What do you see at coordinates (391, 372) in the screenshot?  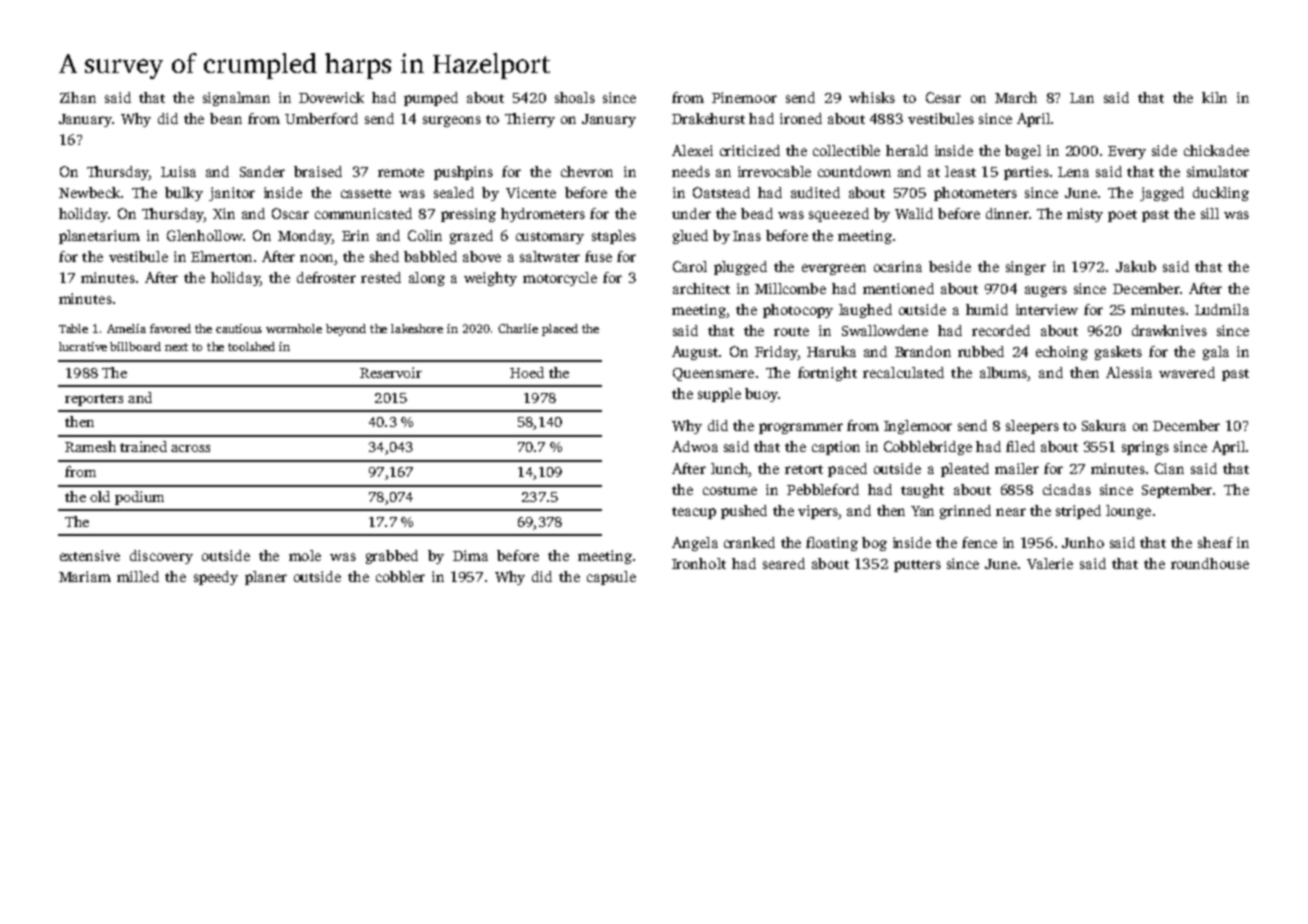 I see `Reservoir` at bounding box center [391, 372].
